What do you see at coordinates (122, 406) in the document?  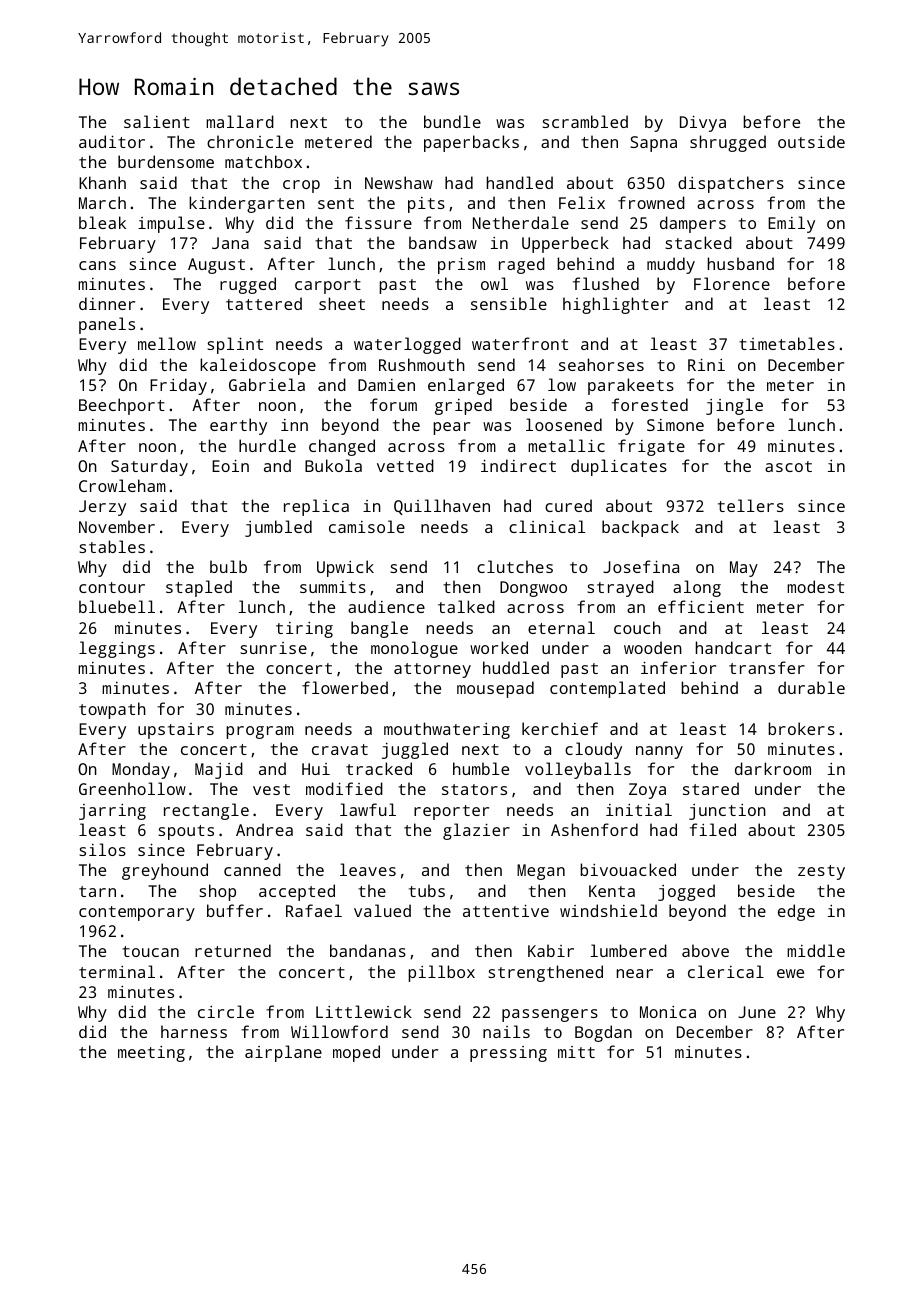 I see `Beechport` at bounding box center [122, 406].
